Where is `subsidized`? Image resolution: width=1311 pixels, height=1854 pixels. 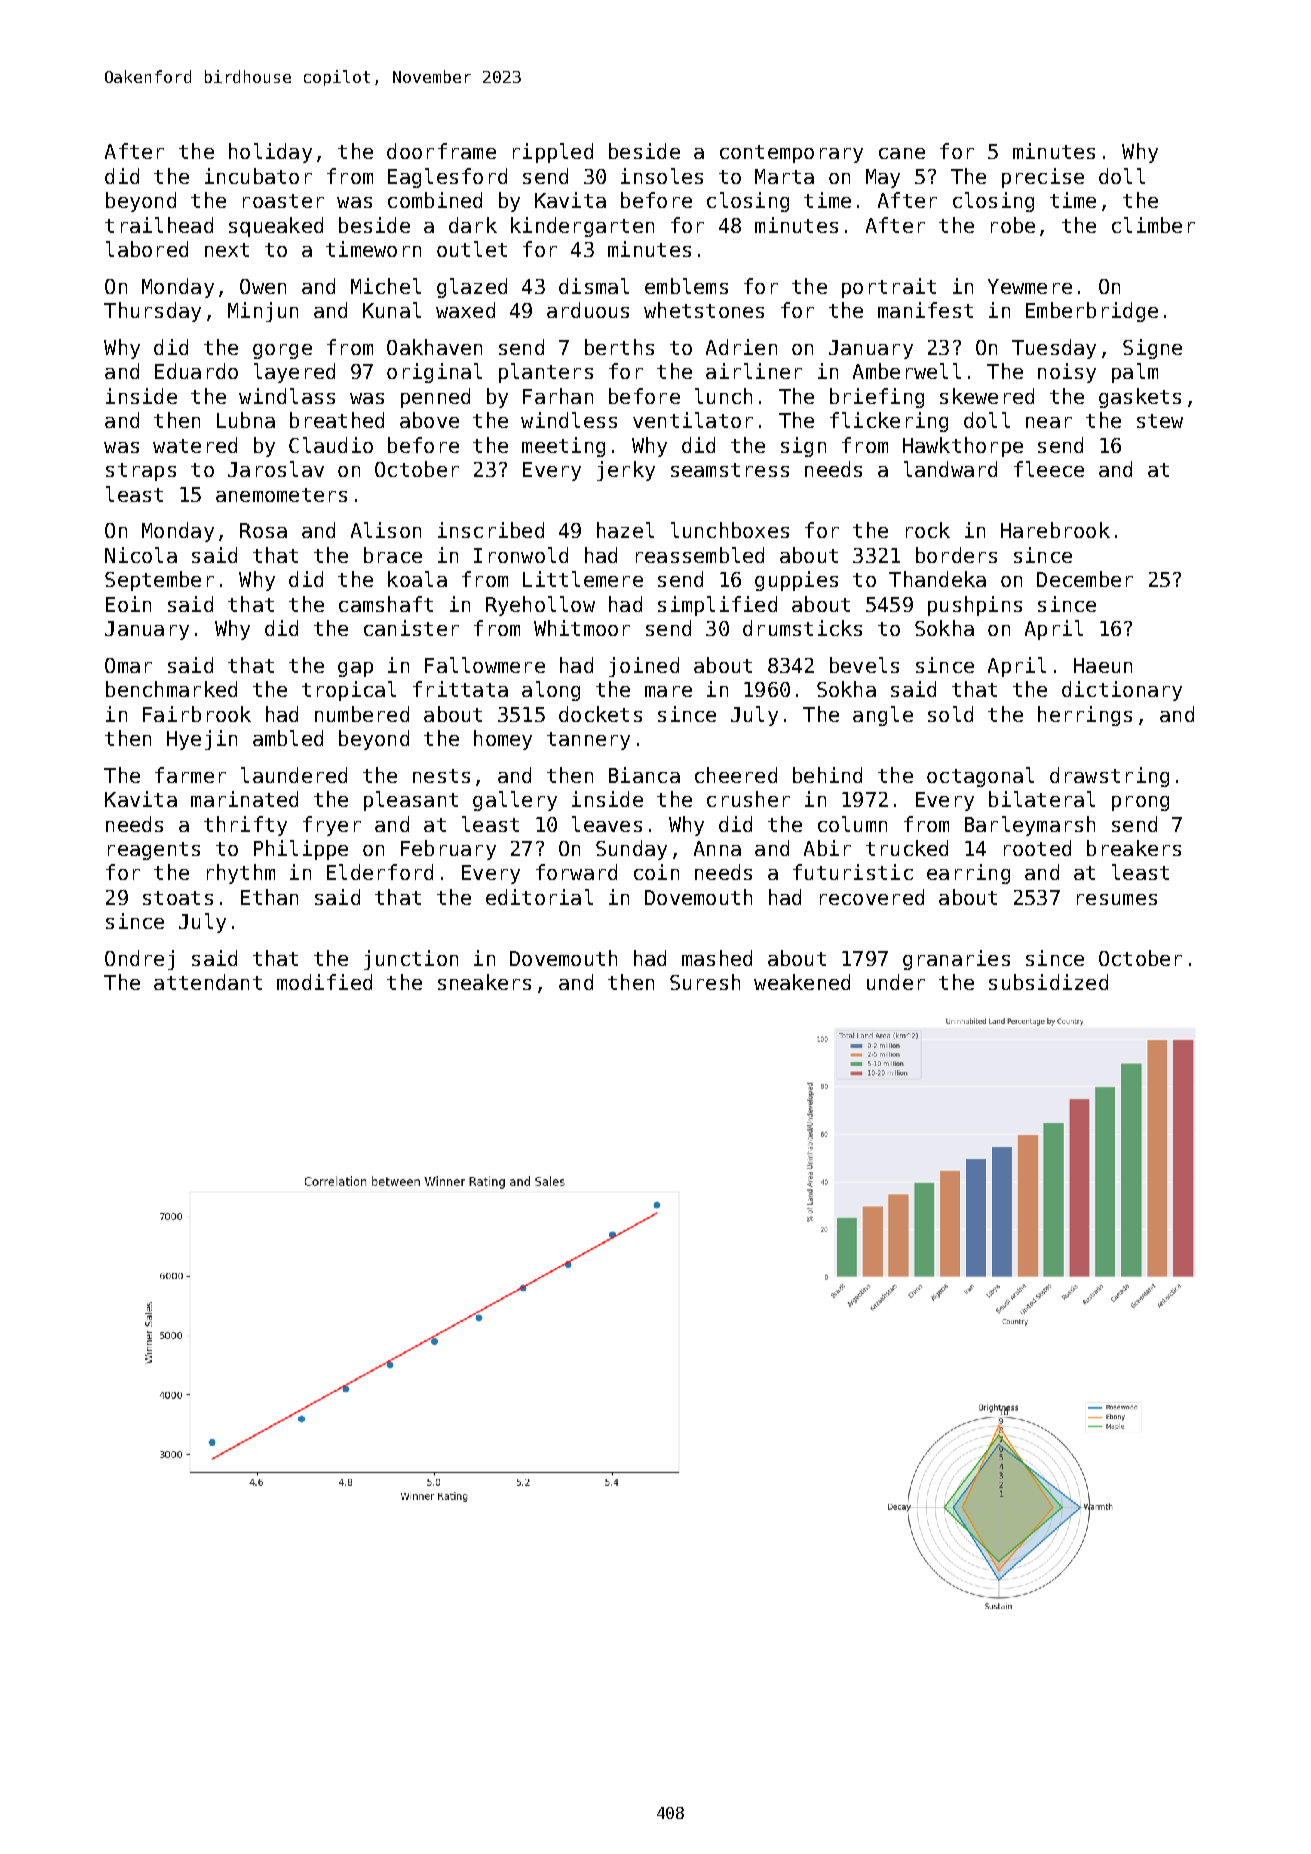 subsidized is located at coordinates (1048, 982).
